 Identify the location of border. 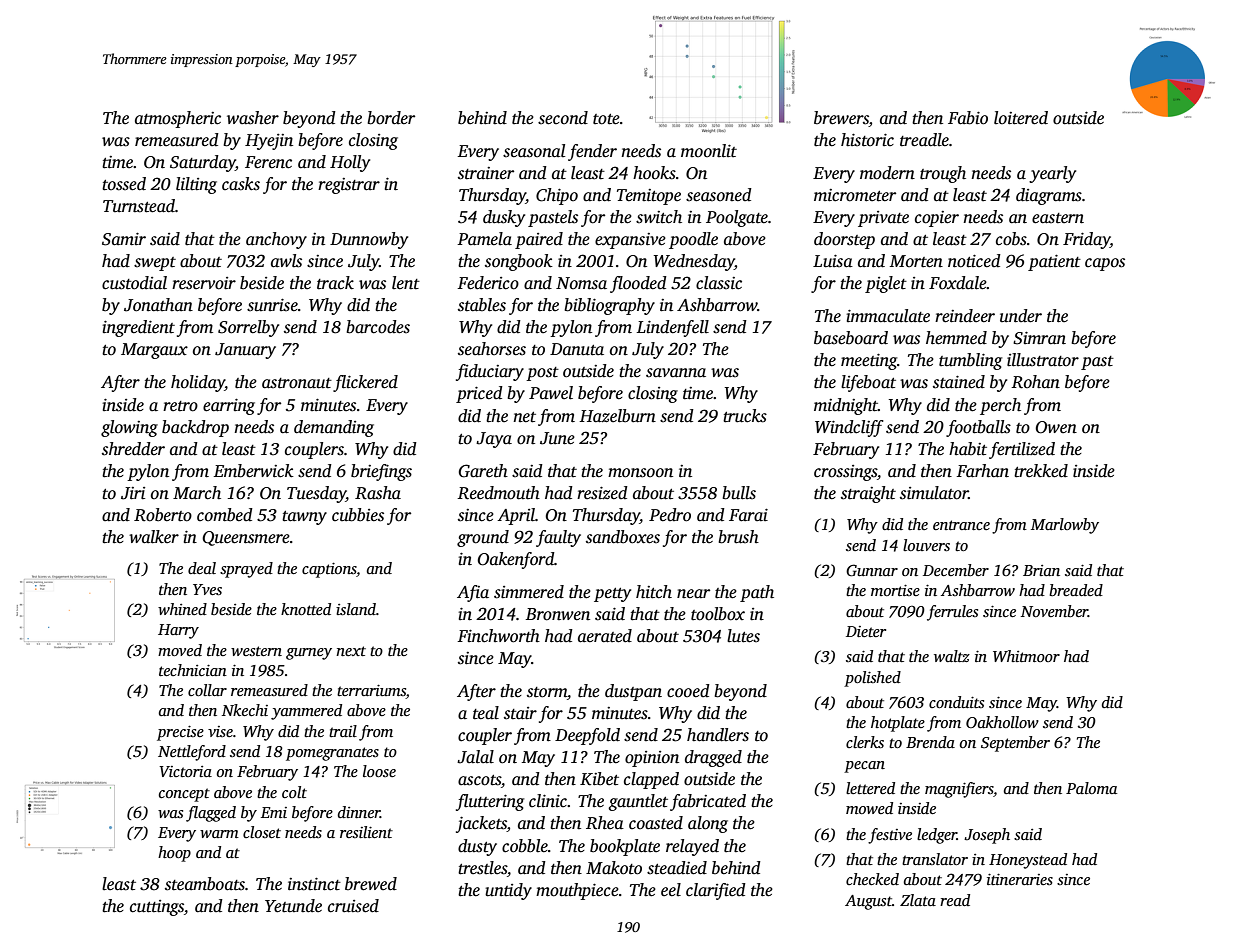
(391, 118).
